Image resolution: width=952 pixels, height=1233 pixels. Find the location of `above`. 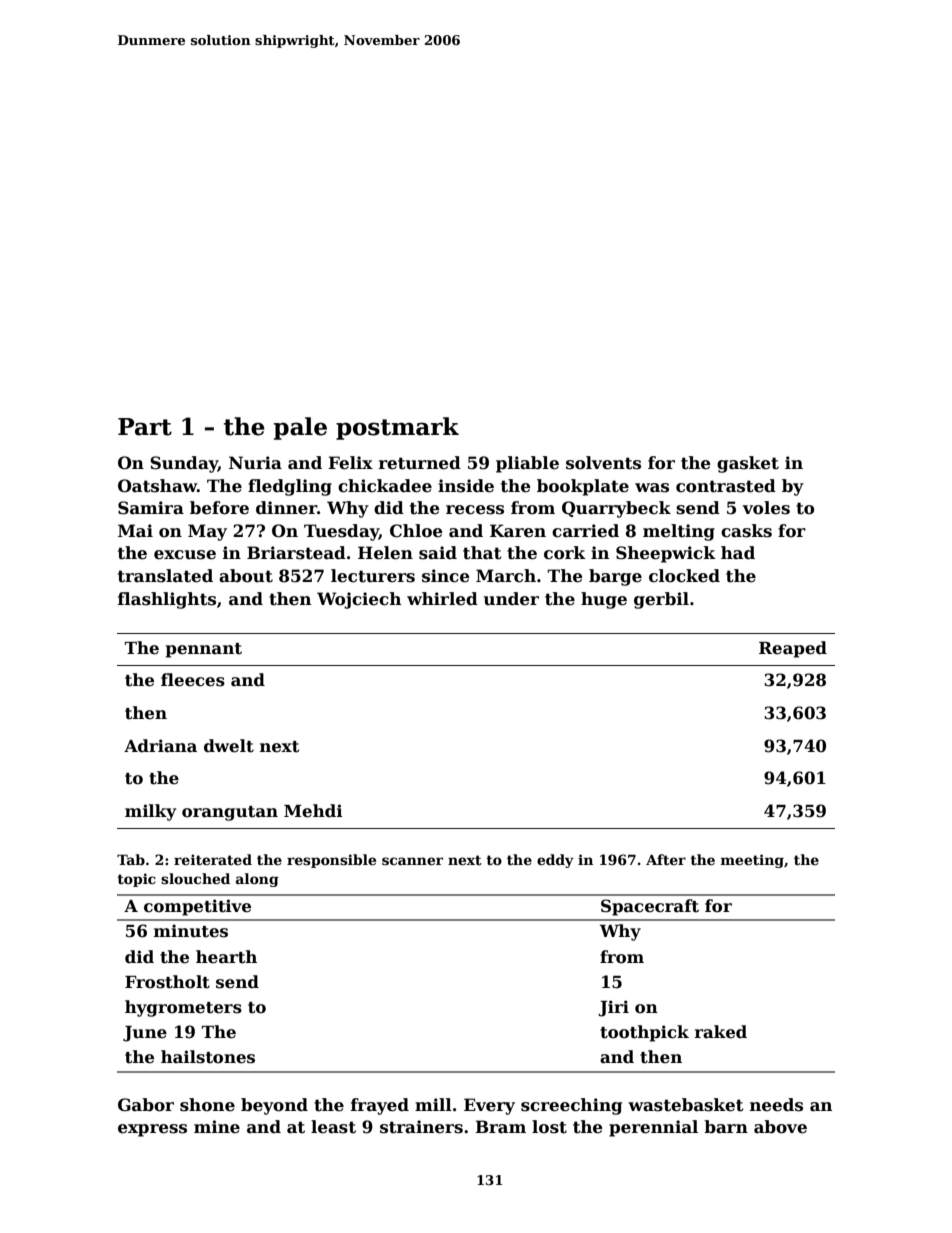

above is located at coordinates (780, 1127).
